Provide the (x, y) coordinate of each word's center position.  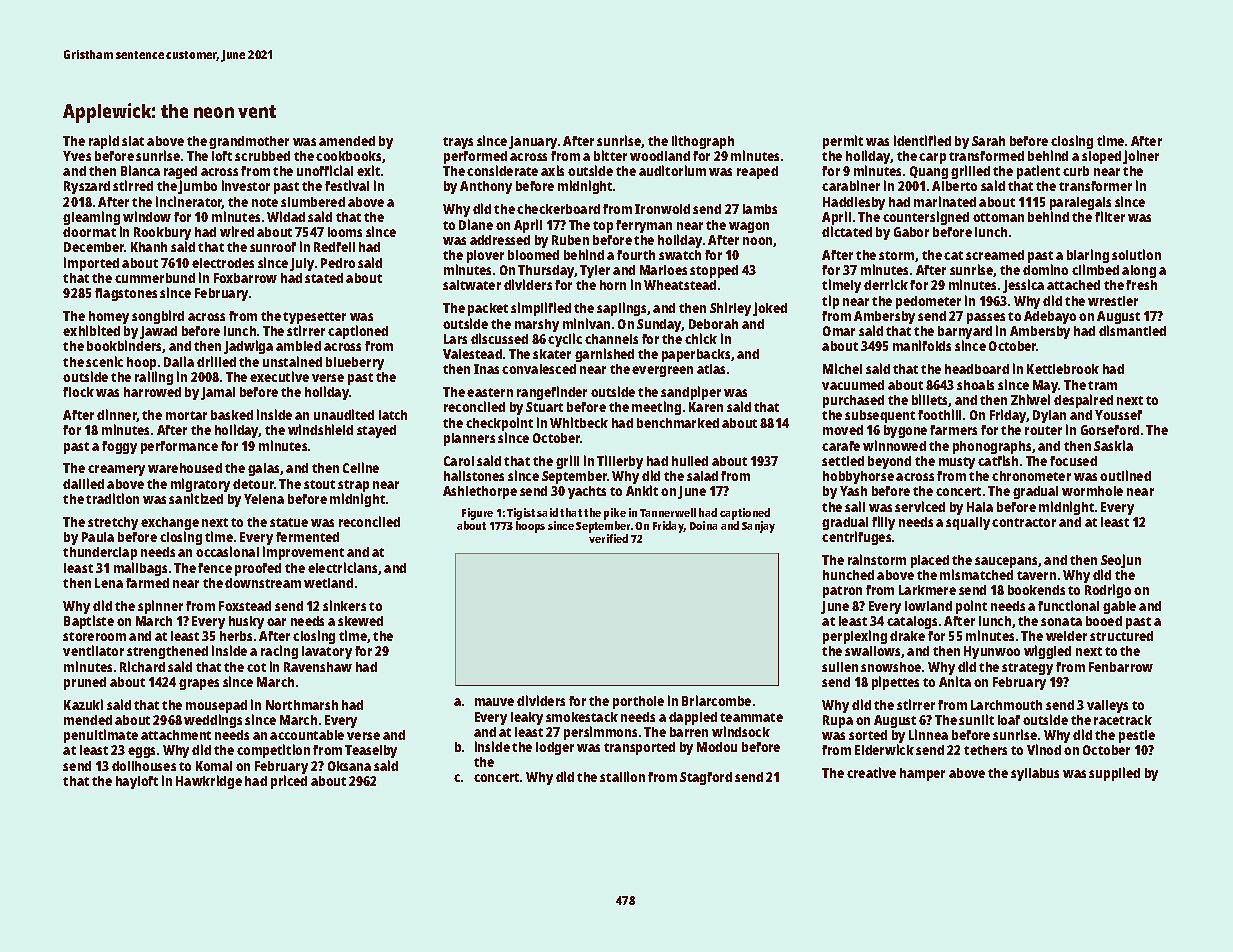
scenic (104, 361)
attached (1073, 285)
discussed (499, 338)
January (533, 142)
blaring (1088, 256)
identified (922, 140)
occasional (227, 551)
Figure (477, 514)
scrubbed (262, 156)
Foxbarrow (245, 278)
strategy (1027, 669)
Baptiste (89, 622)
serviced (920, 506)
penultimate (101, 736)
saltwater (472, 285)
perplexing (855, 637)
